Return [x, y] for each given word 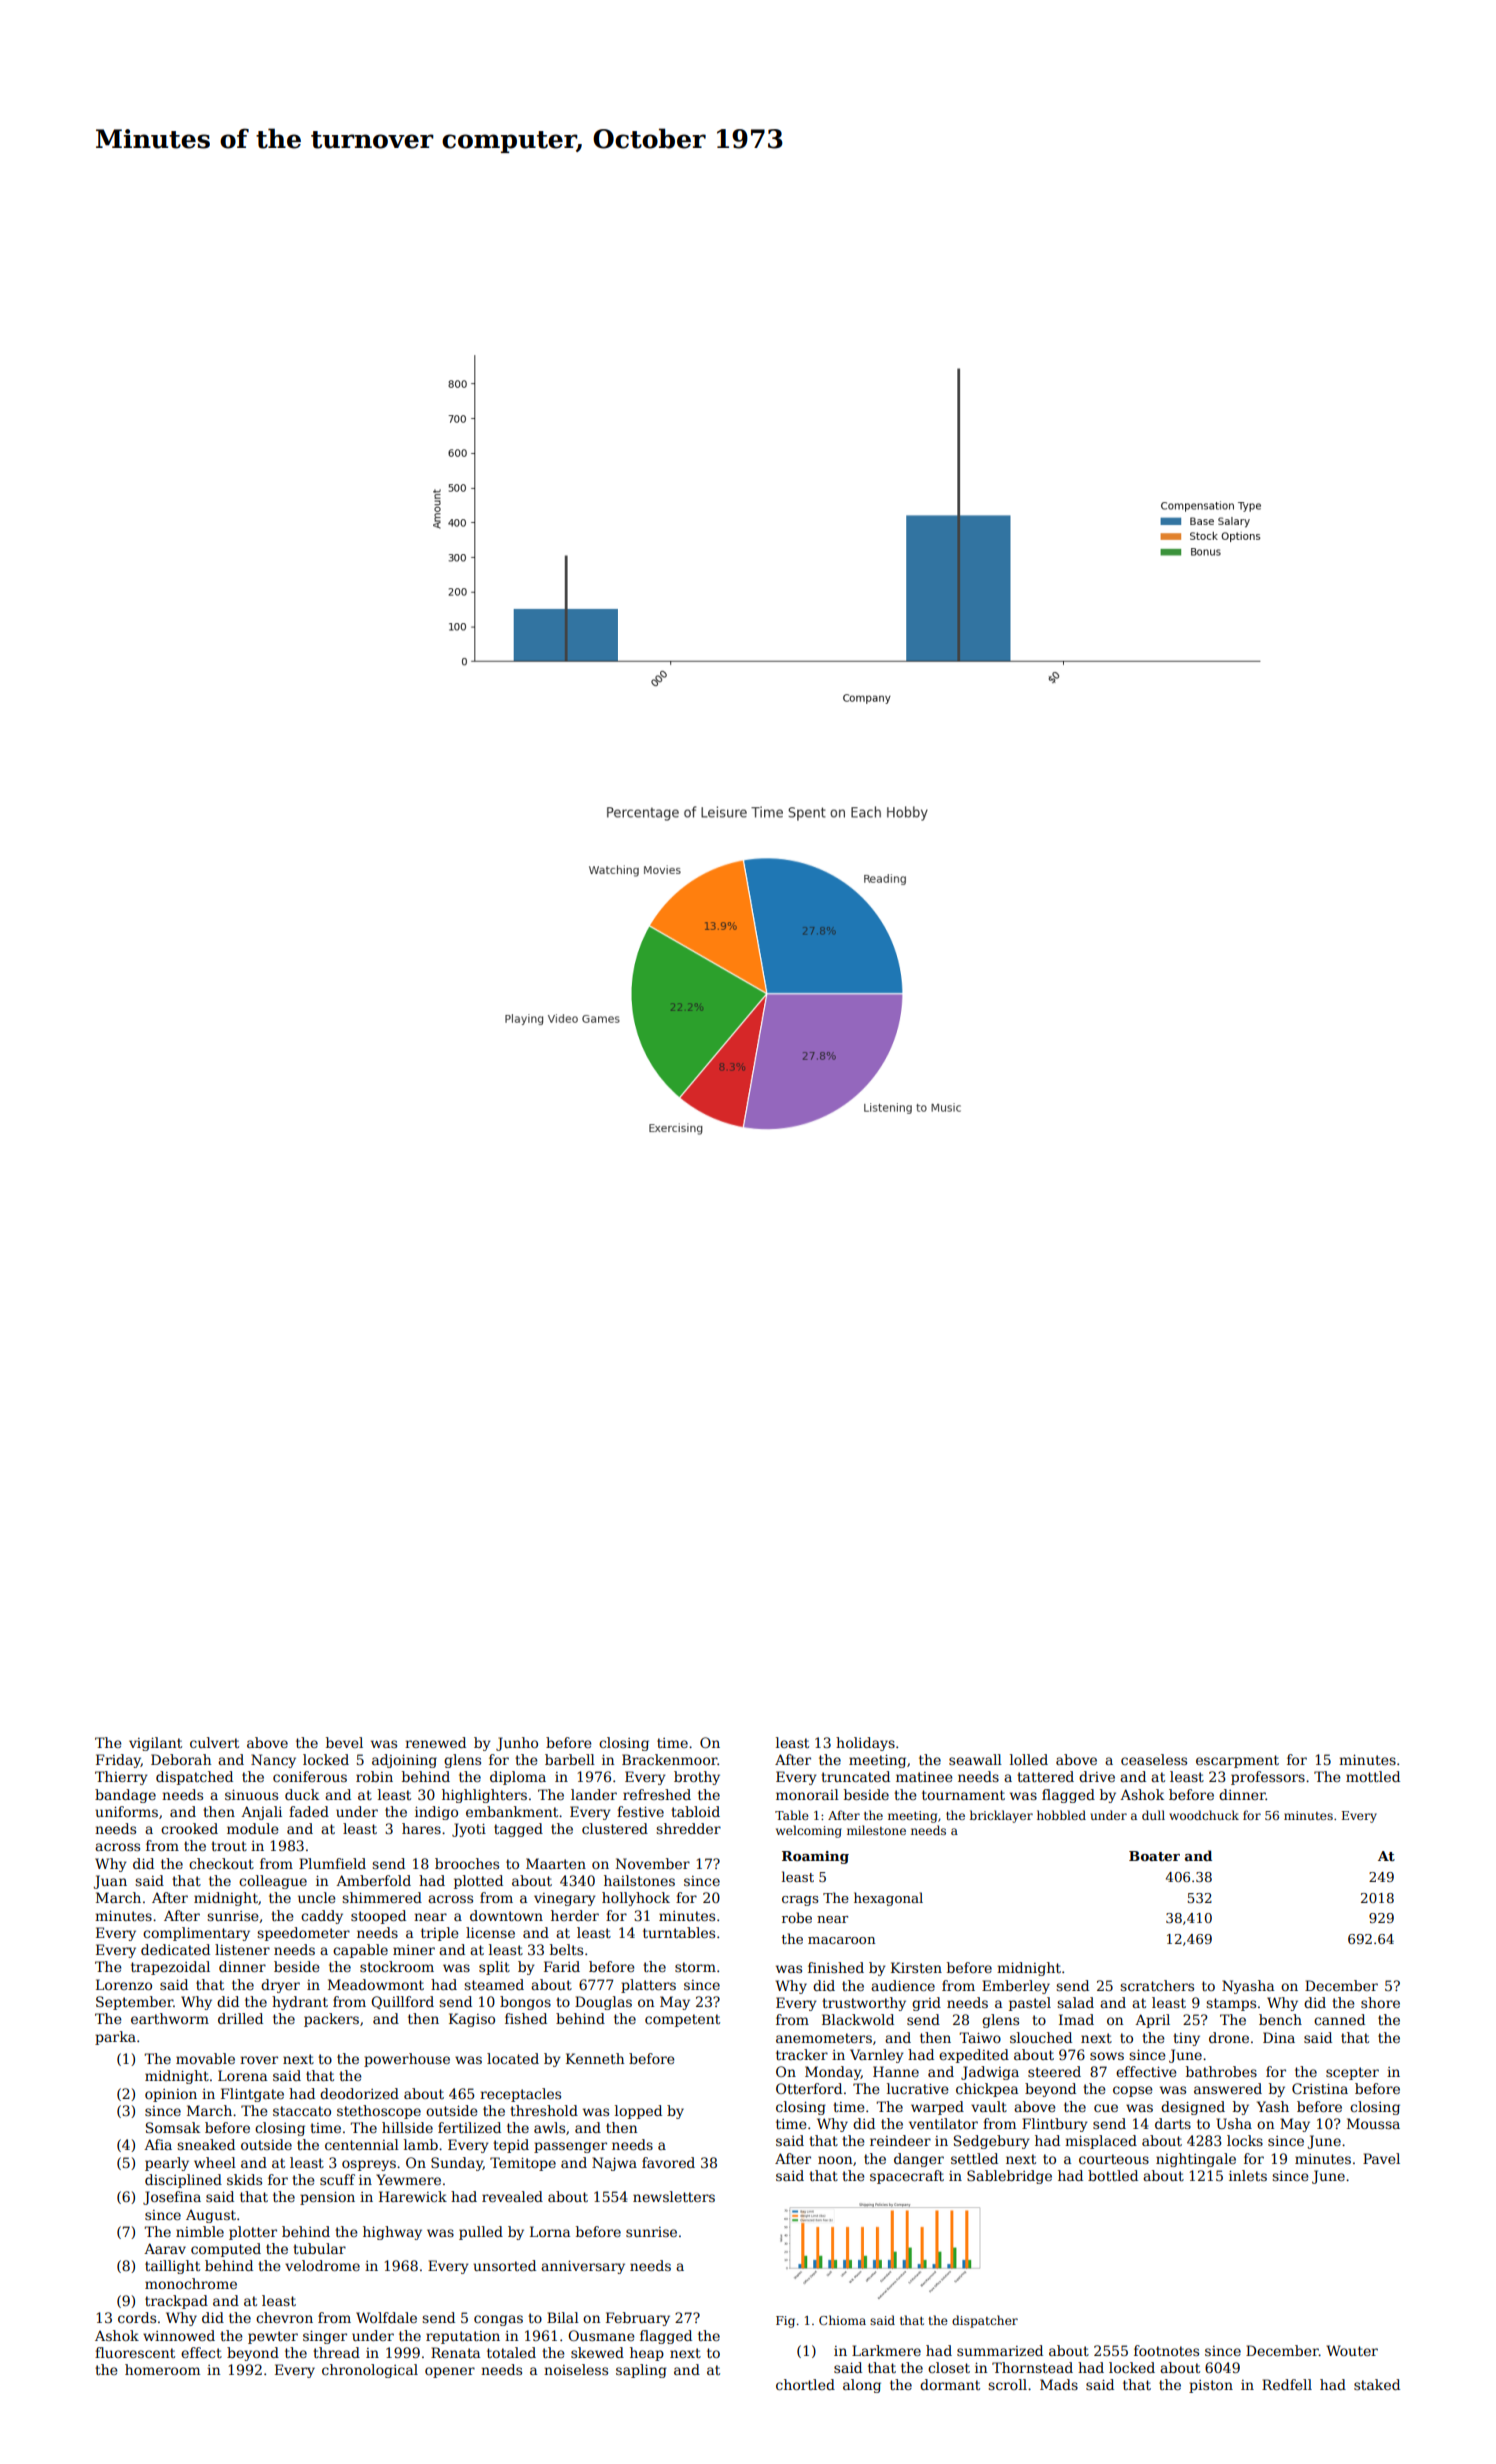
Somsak [173, 2127]
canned [1339, 2019]
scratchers [1157, 1985]
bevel [344, 1742]
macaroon [841, 1940]
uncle [317, 1897]
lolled [1029, 1759]
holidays [865, 1744]
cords [137, 2317]
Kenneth [595, 2058]
